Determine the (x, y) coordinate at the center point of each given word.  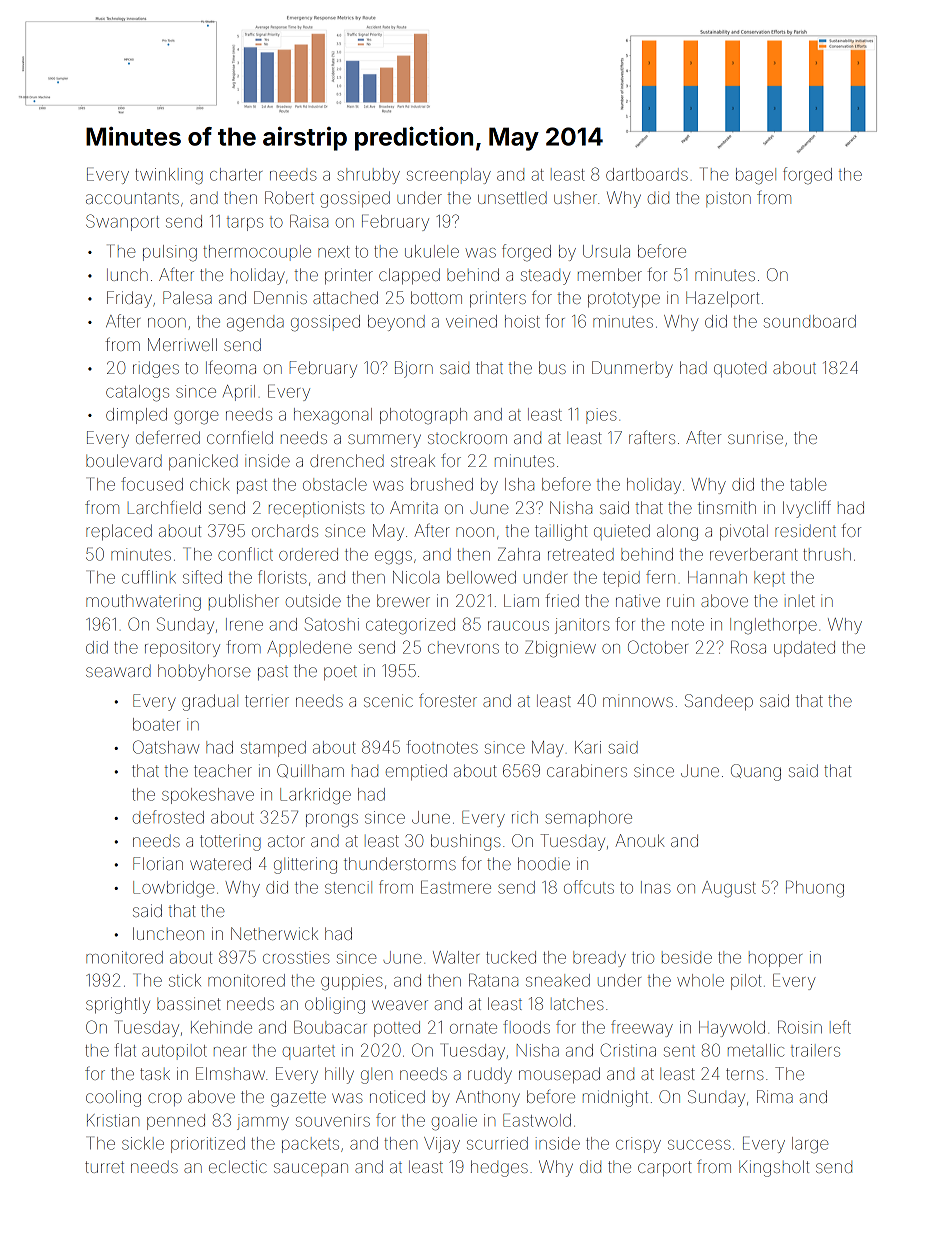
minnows (638, 702)
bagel (756, 176)
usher (575, 197)
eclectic (238, 1166)
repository (182, 649)
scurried (497, 1143)
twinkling (169, 176)
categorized (410, 626)
